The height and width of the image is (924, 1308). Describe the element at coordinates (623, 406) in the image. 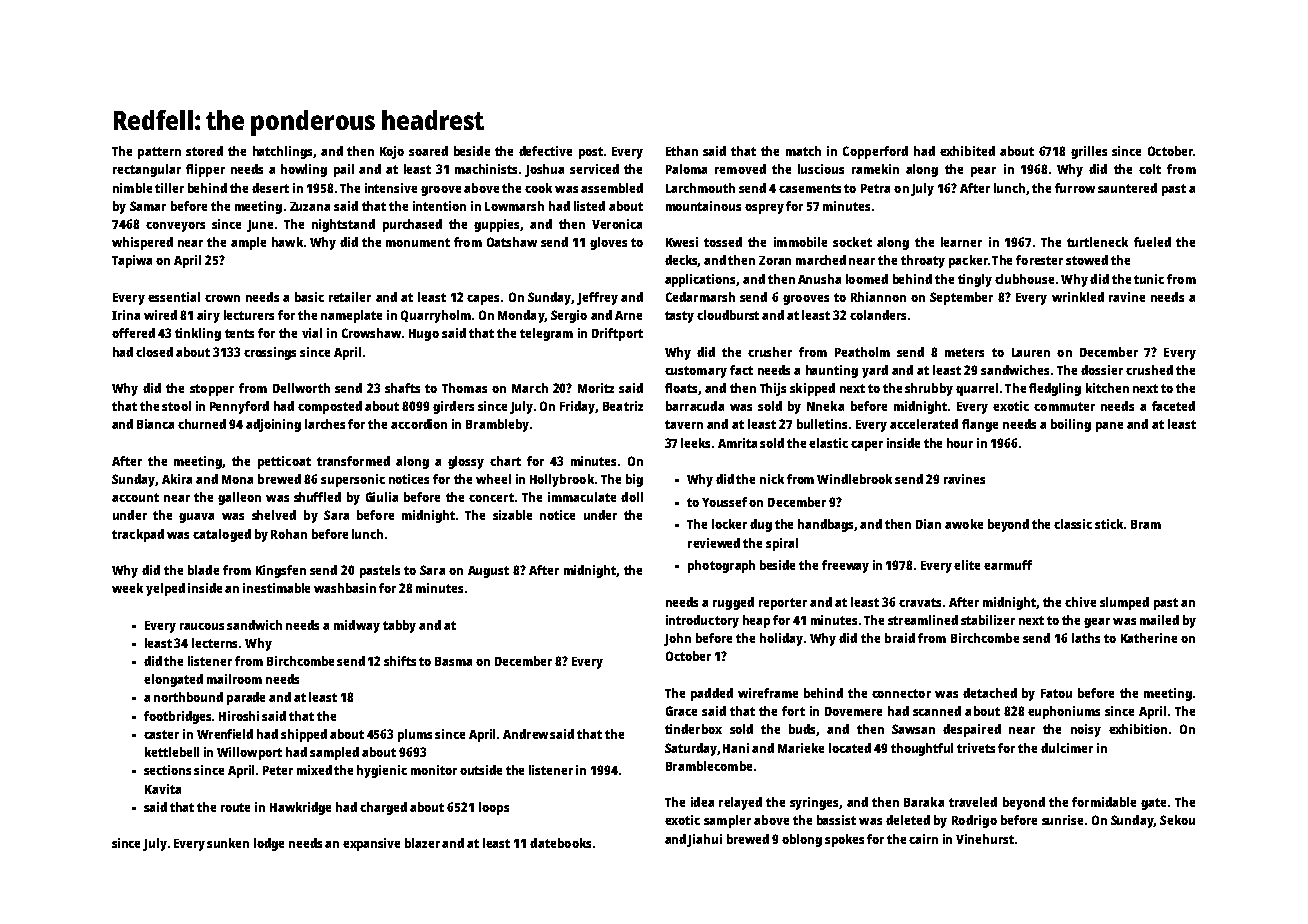

I see `Beatriz` at that location.
